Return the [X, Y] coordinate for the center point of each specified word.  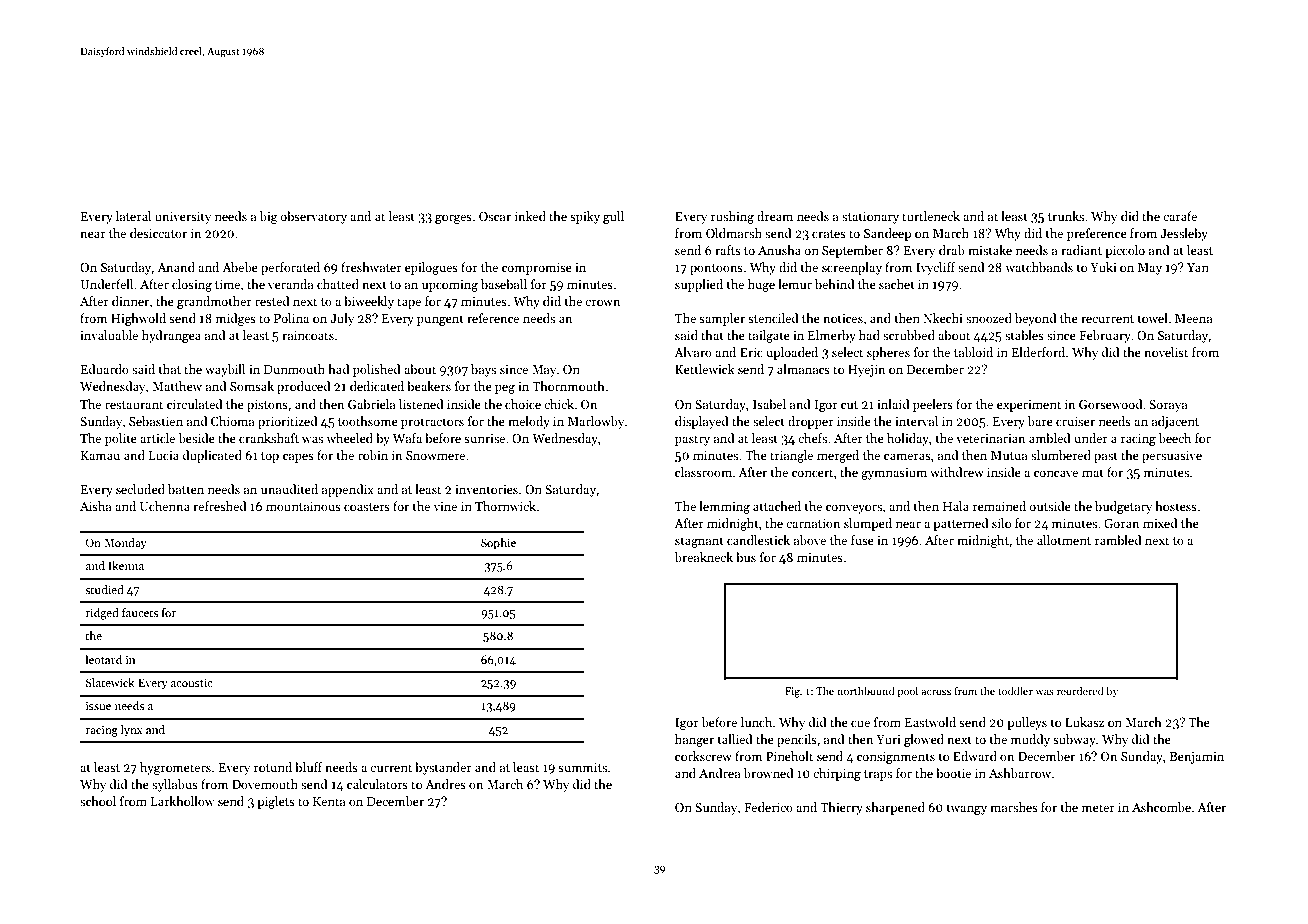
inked [530, 216]
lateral [133, 216]
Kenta [329, 801]
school [98, 801]
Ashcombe [1161, 807]
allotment [1064, 540]
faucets [140, 612]
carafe [1180, 216]
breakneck [703, 557]
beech [1174, 438]
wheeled [350, 438]
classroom [703, 472]
